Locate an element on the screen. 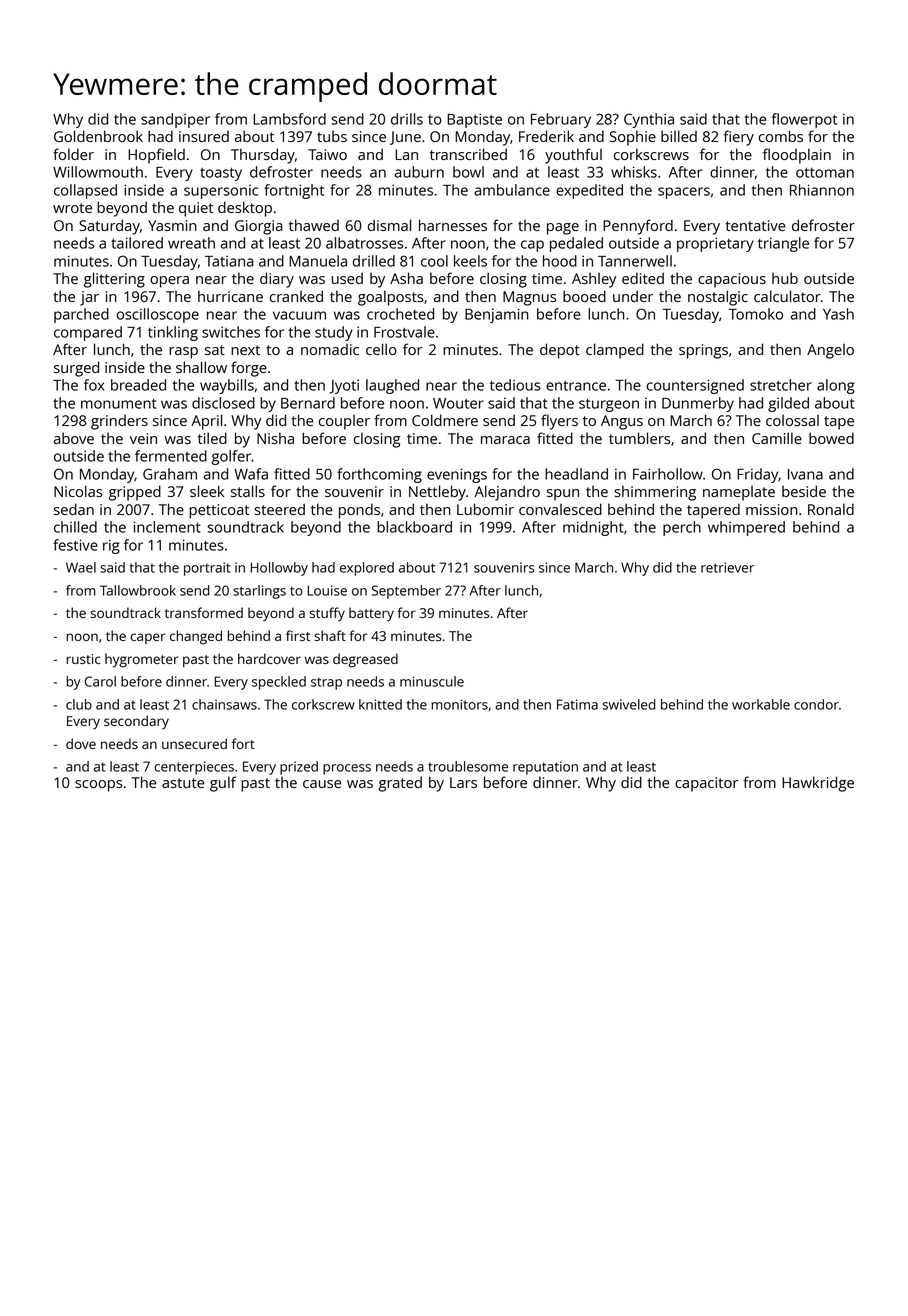 Image resolution: width=908 pixels, height=1316 pixels. caper is located at coordinates (147, 638).
